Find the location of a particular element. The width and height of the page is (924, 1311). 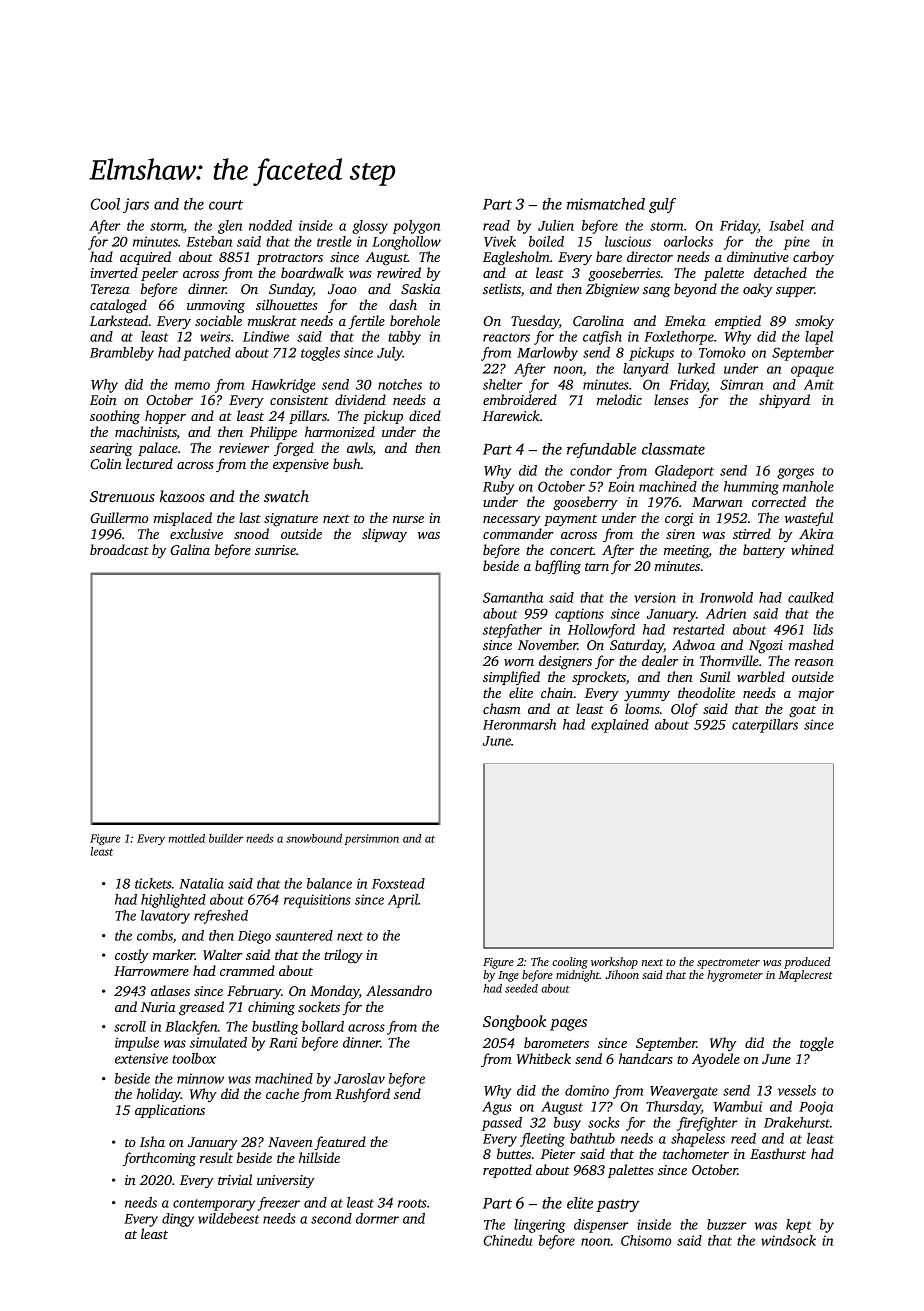

broadcast is located at coordinates (119, 549).
